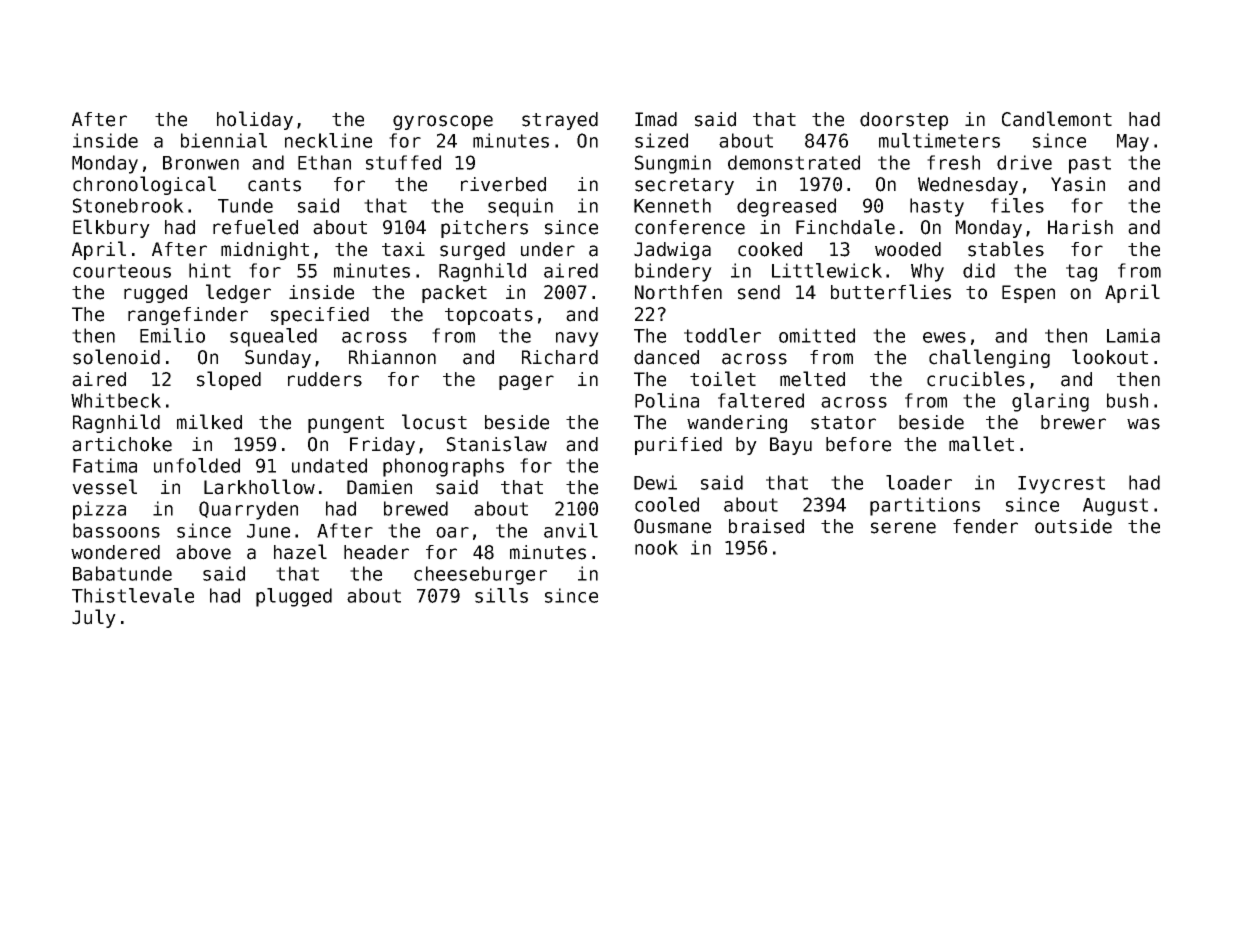  What do you see at coordinates (722, 335) in the page?
I see `toddler` at bounding box center [722, 335].
